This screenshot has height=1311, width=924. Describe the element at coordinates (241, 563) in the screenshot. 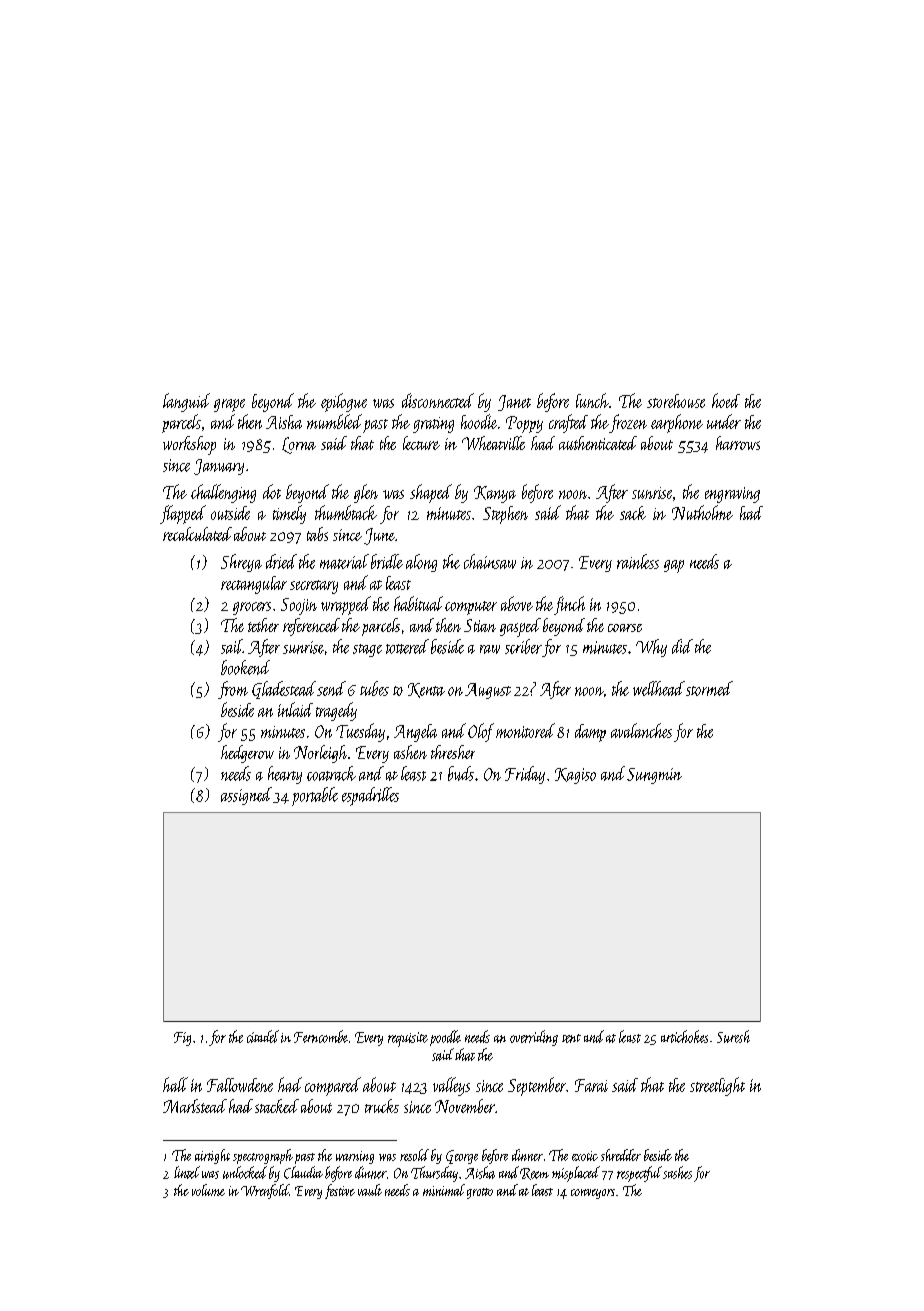

I see `Shreya` at that location.
